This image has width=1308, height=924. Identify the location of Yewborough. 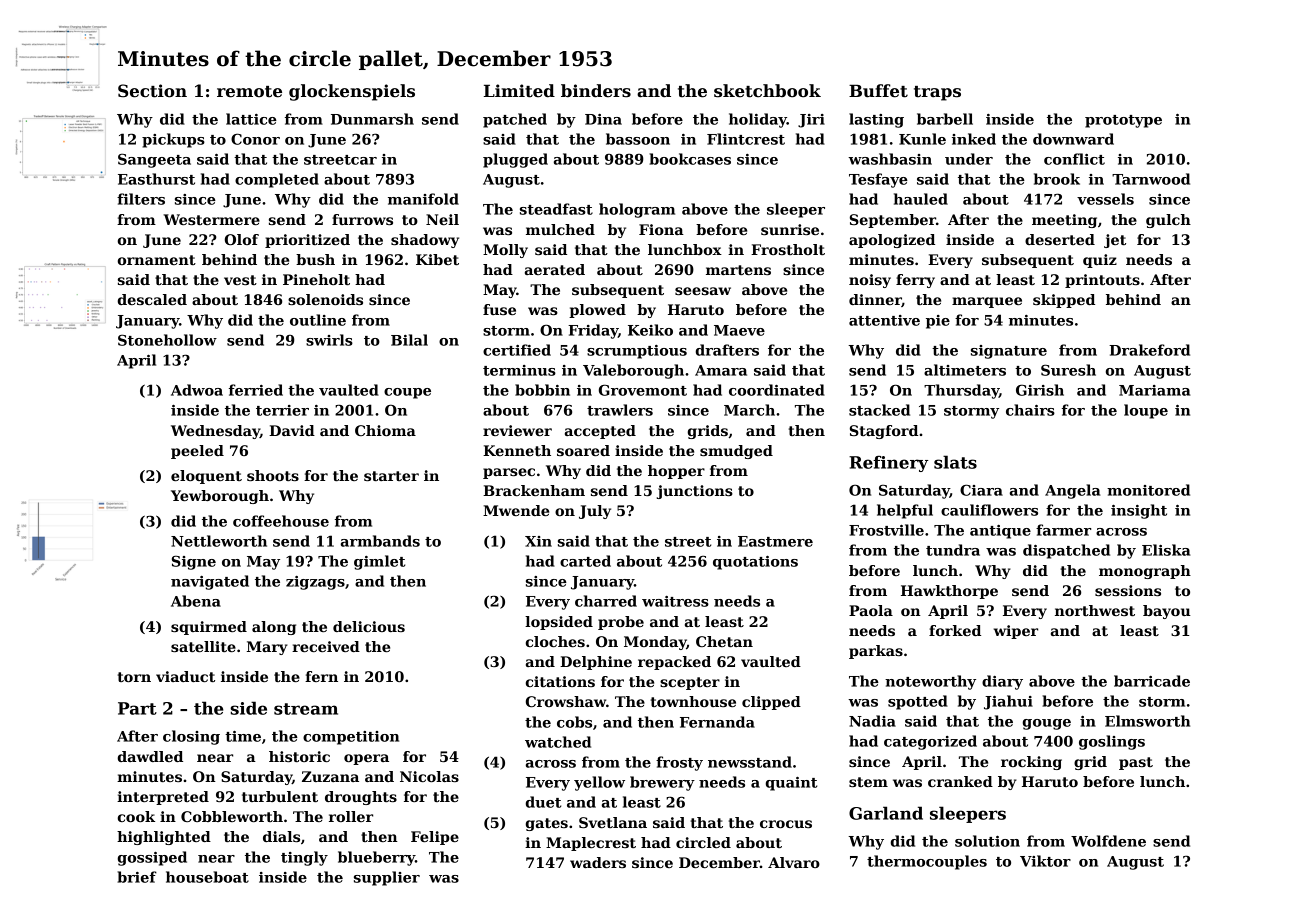
(220, 497).
